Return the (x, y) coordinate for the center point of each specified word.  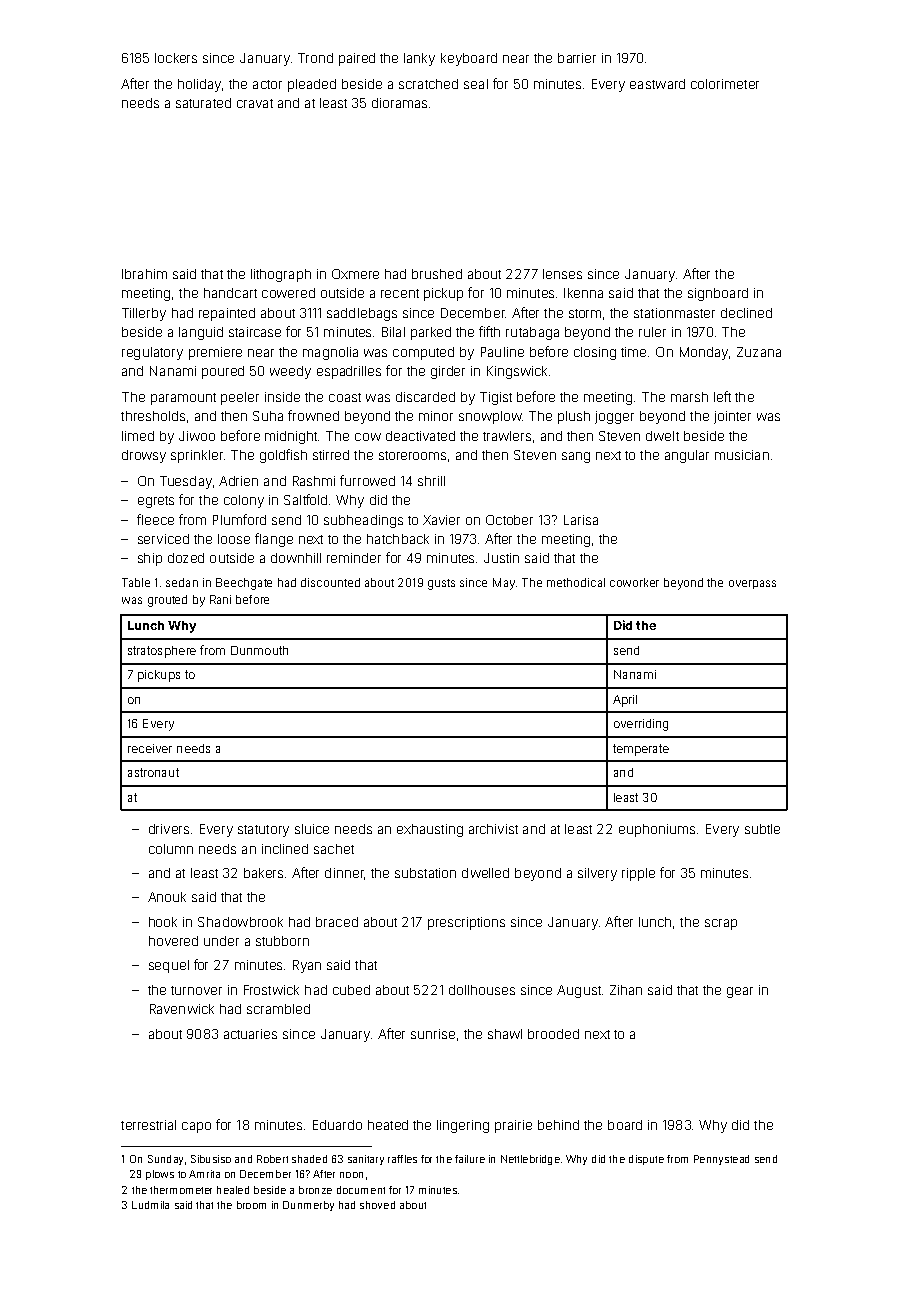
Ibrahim (144, 274)
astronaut (153, 772)
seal (476, 84)
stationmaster (674, 313)
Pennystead (721, 1160)
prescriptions (466, 923)
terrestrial (148, 1125)
